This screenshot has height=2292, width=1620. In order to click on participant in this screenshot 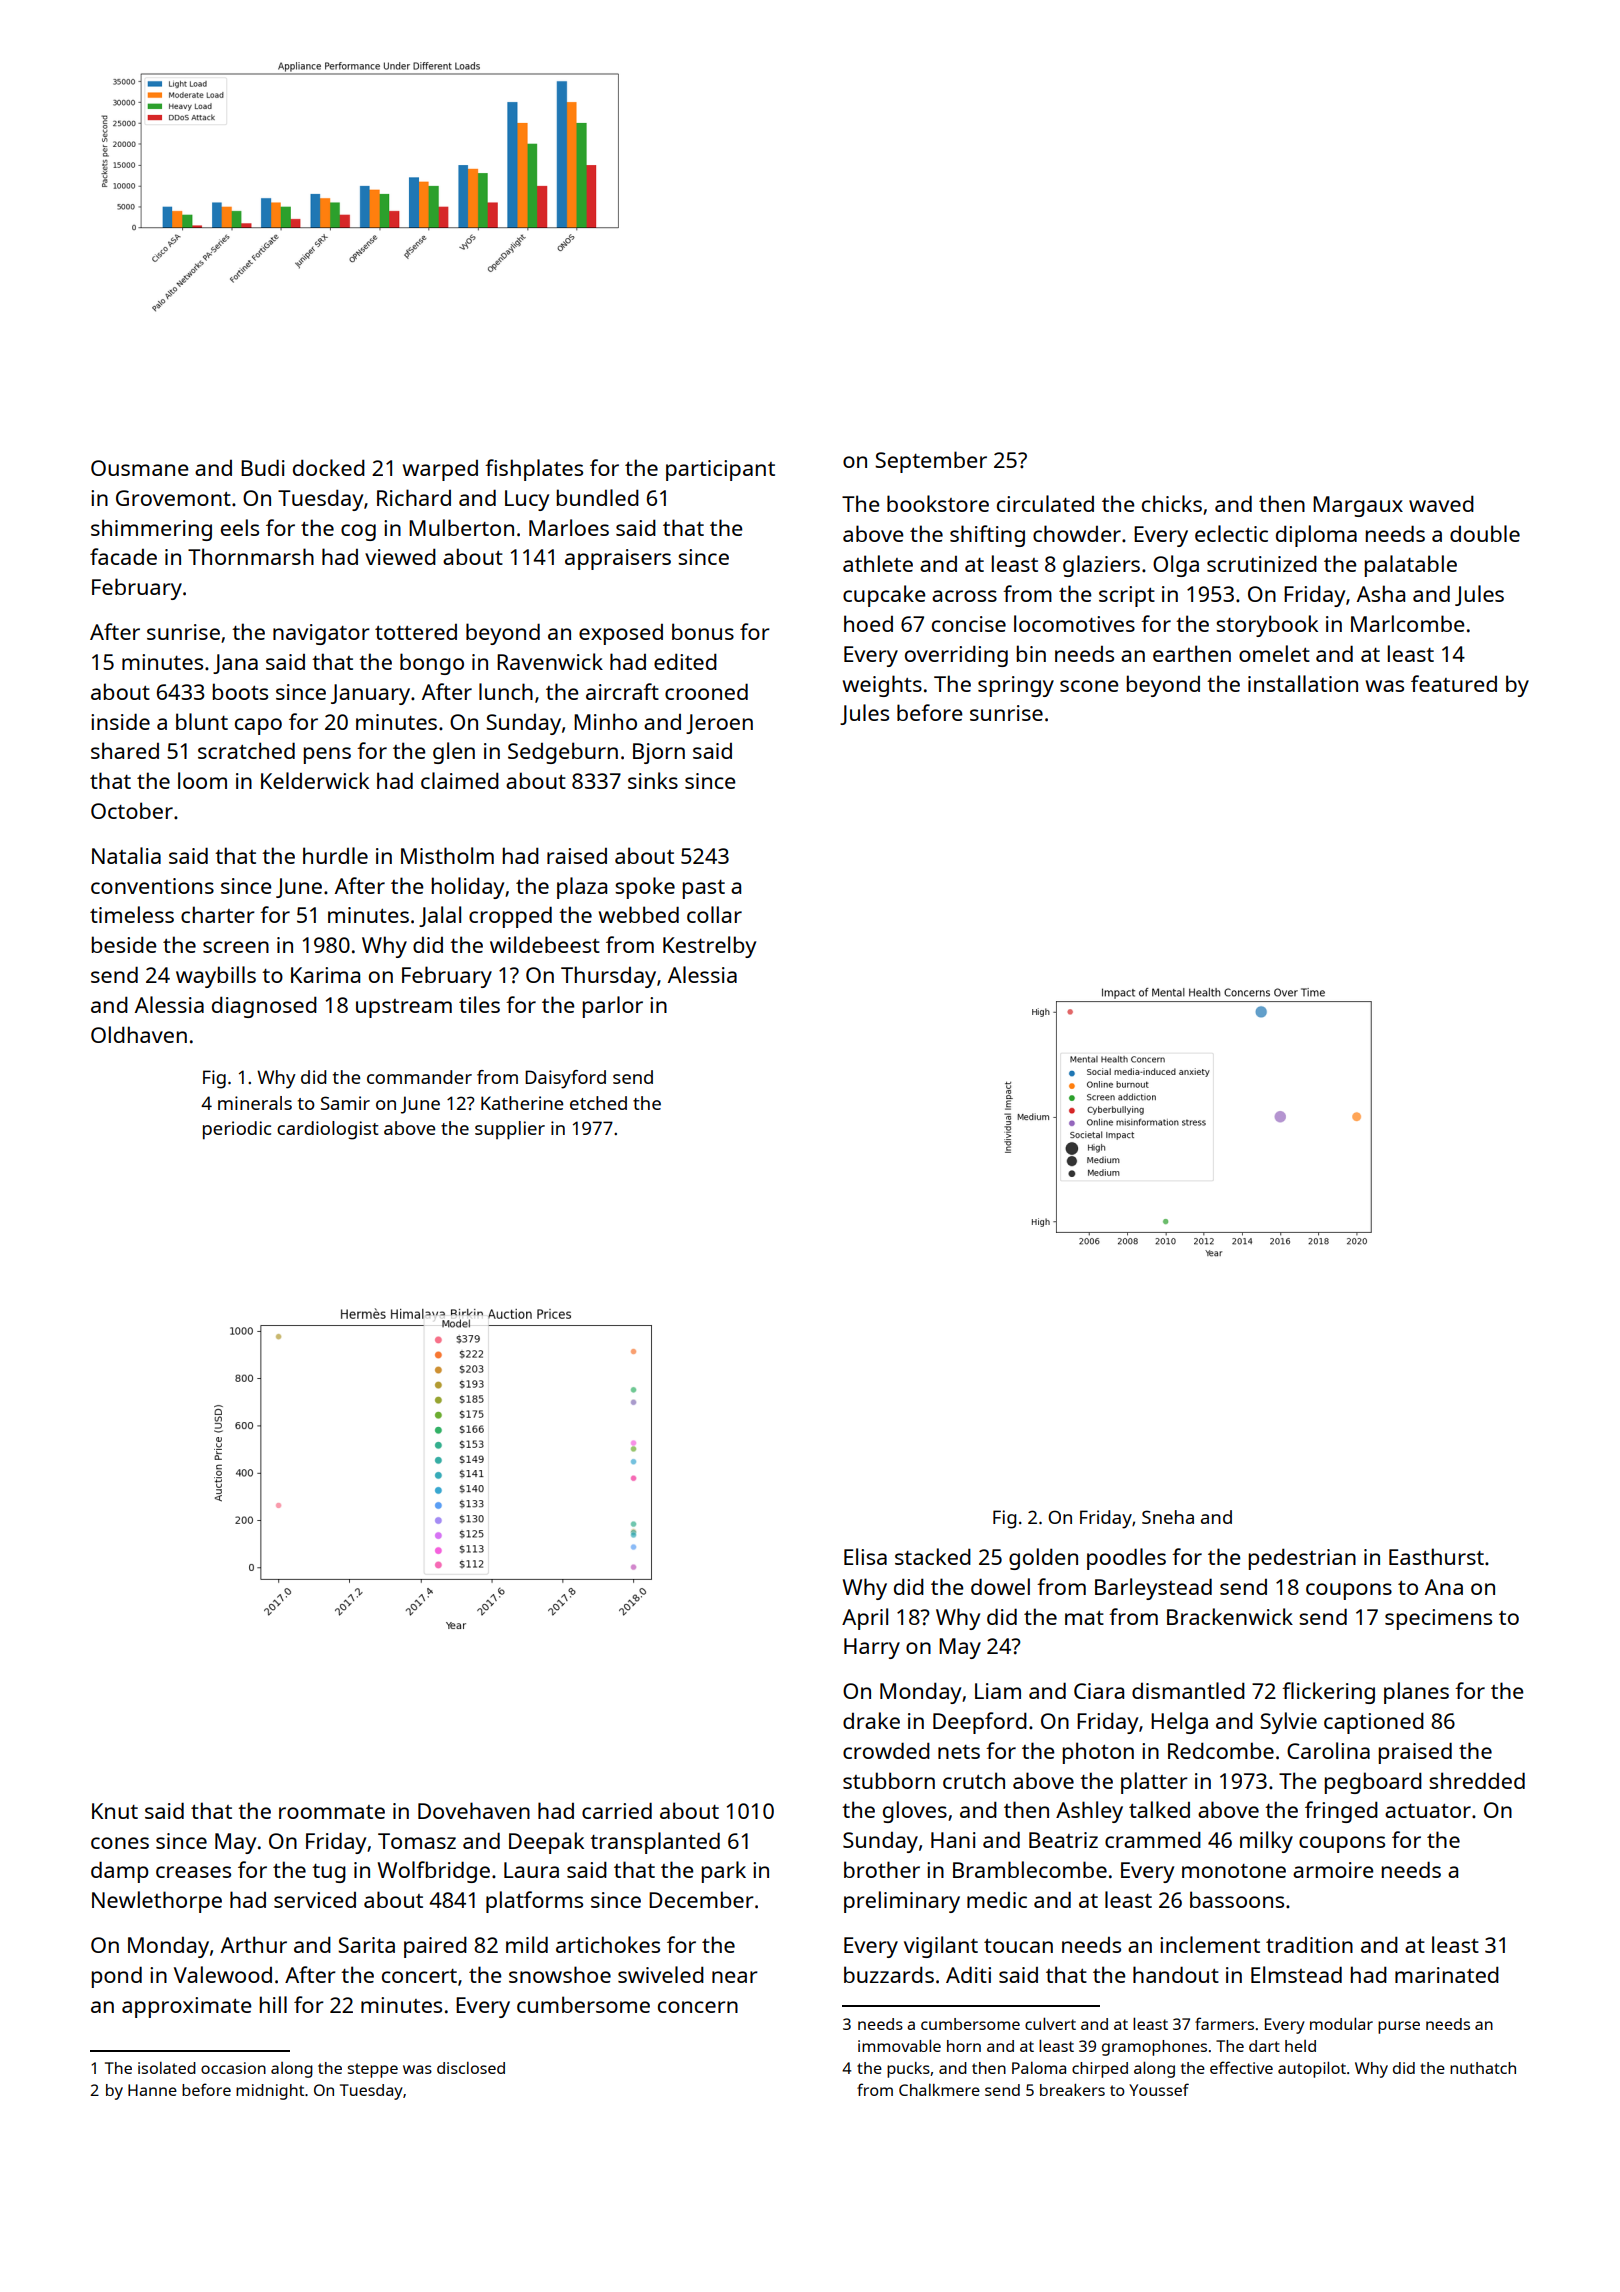, I will do `click(720, 470)`.
